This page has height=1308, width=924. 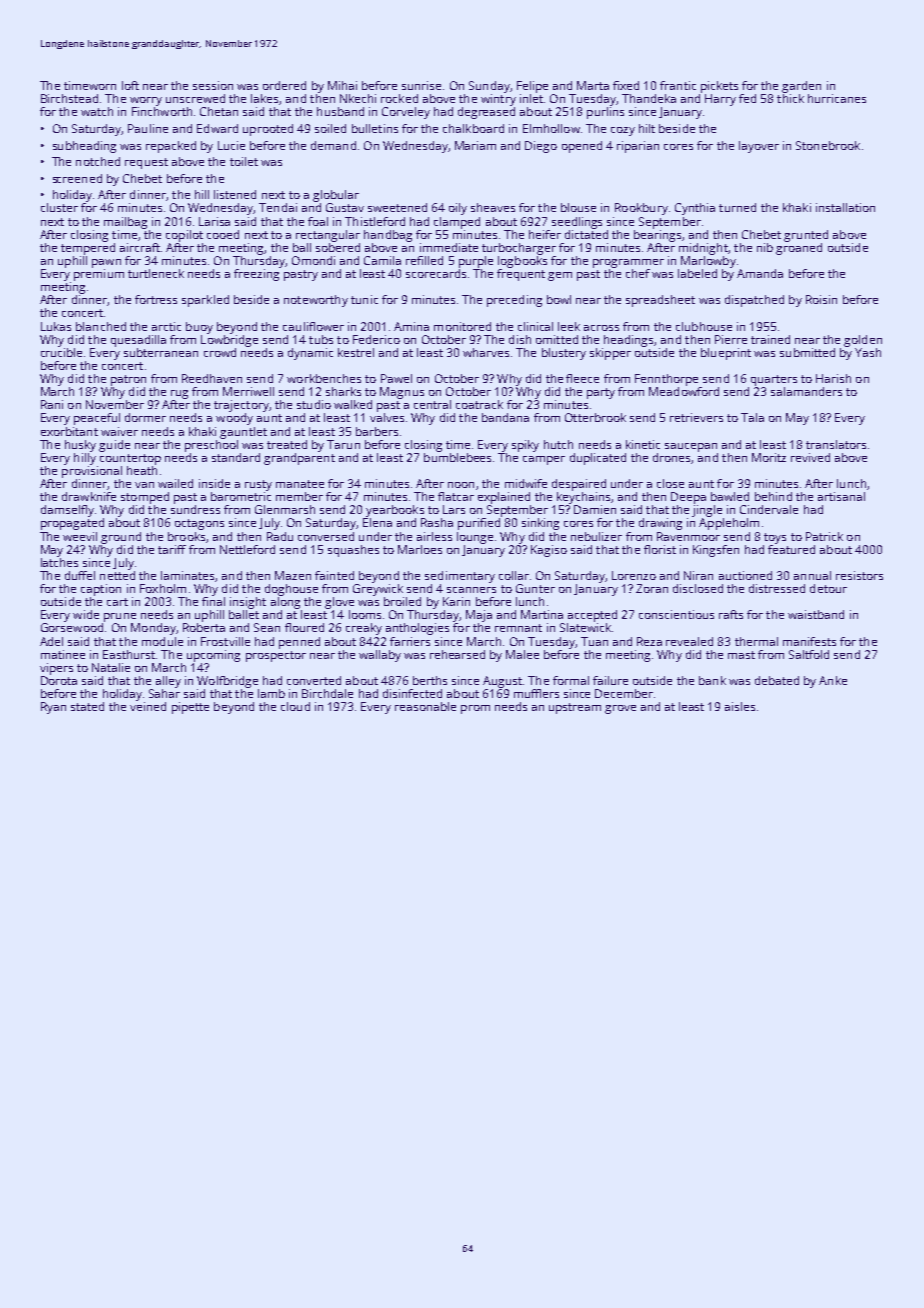 What do you see at coordinates (585, 627) in the page?
I see `Slatewick` at bounding box center [585, 627].
